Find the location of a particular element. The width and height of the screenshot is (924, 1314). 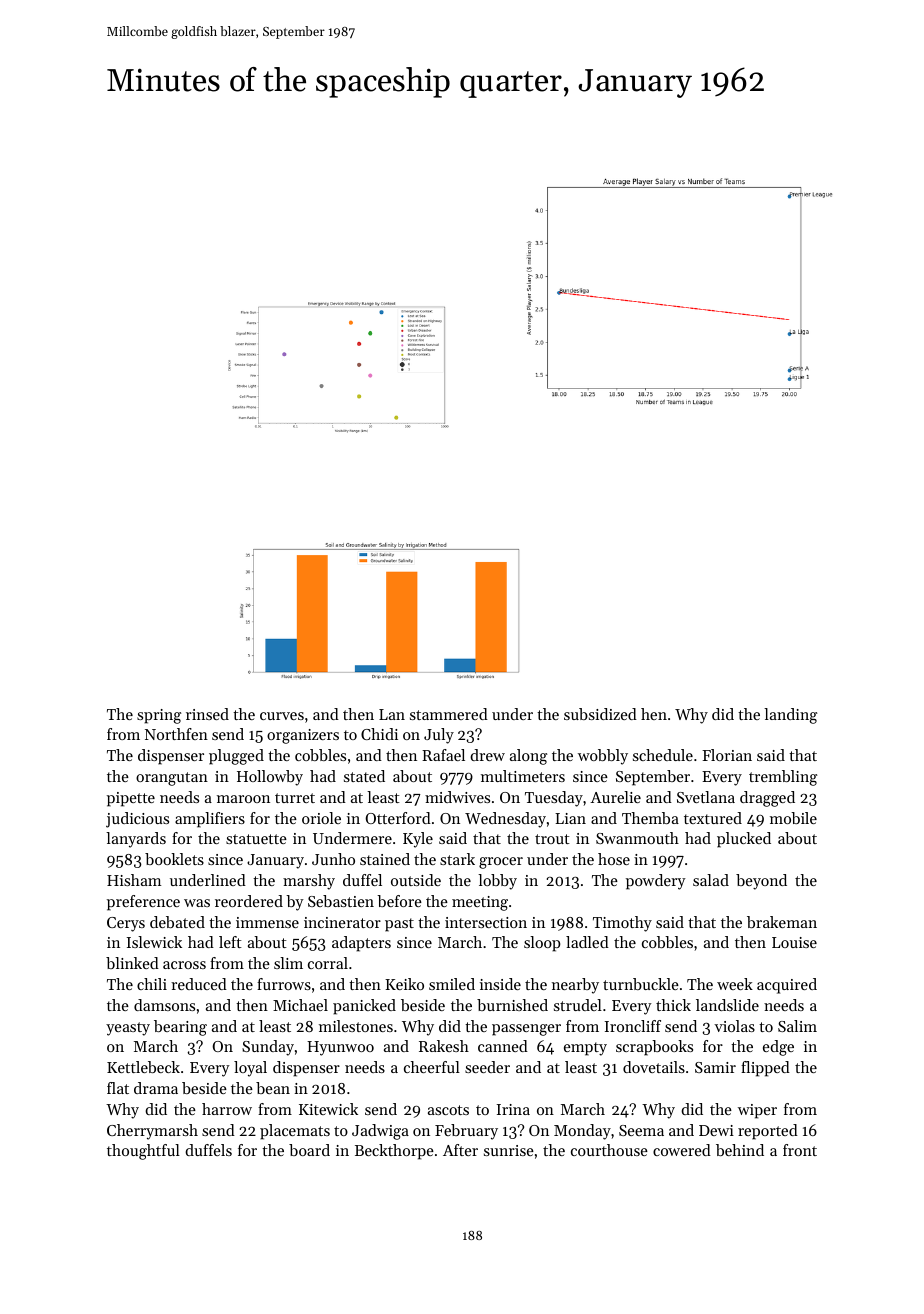

Svetlana is located at coordinates (706, 797).
